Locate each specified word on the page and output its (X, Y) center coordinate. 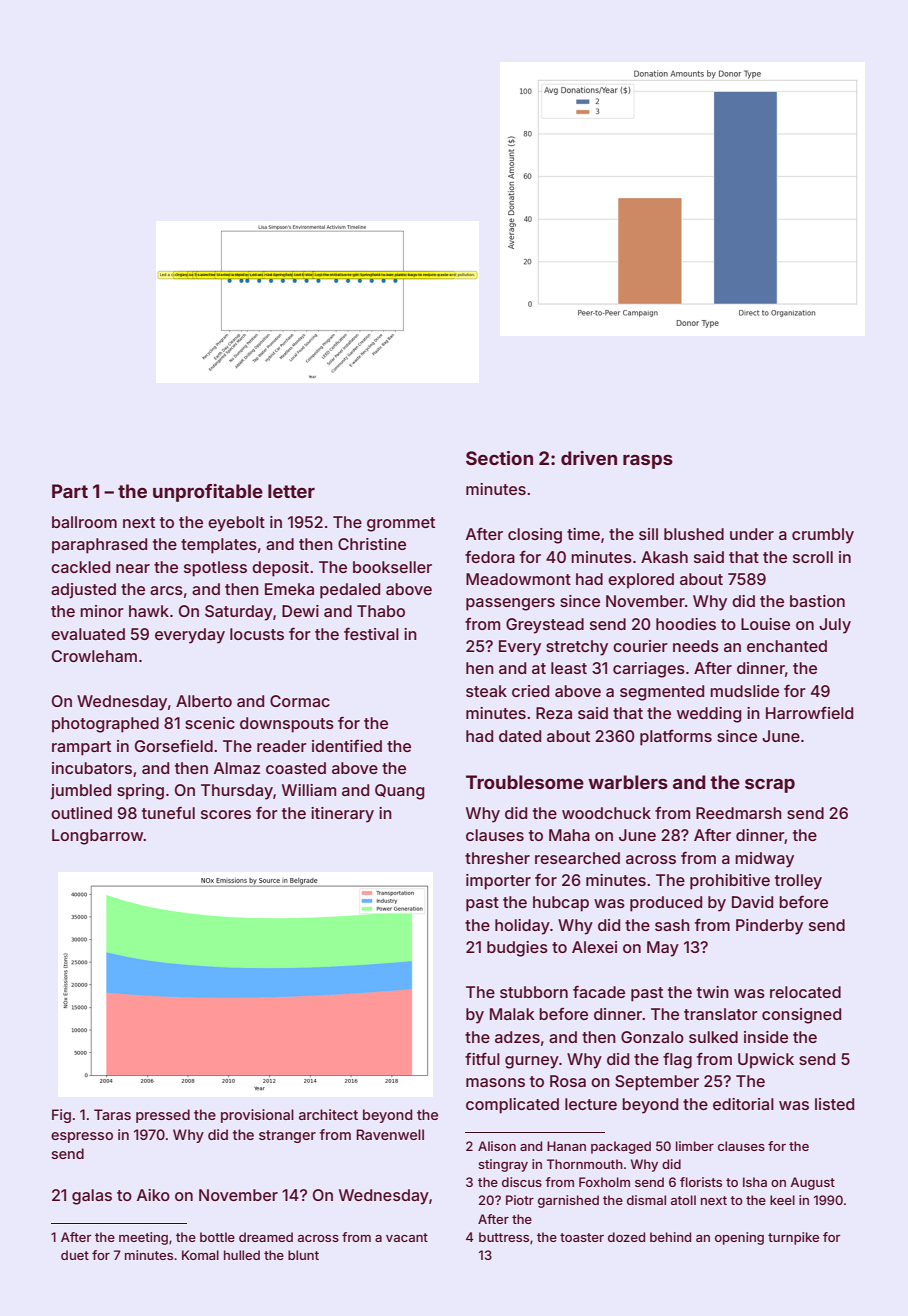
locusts (257, 634)
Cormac (300, 701)
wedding (709, 715)
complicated (512, 1106)
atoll (683, 1200)
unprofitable (208, 493)
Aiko (153, 1195)
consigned (801, 1016)
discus (522, 1182)
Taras (112, 1114)
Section (499, 458)
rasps (648, 462)
